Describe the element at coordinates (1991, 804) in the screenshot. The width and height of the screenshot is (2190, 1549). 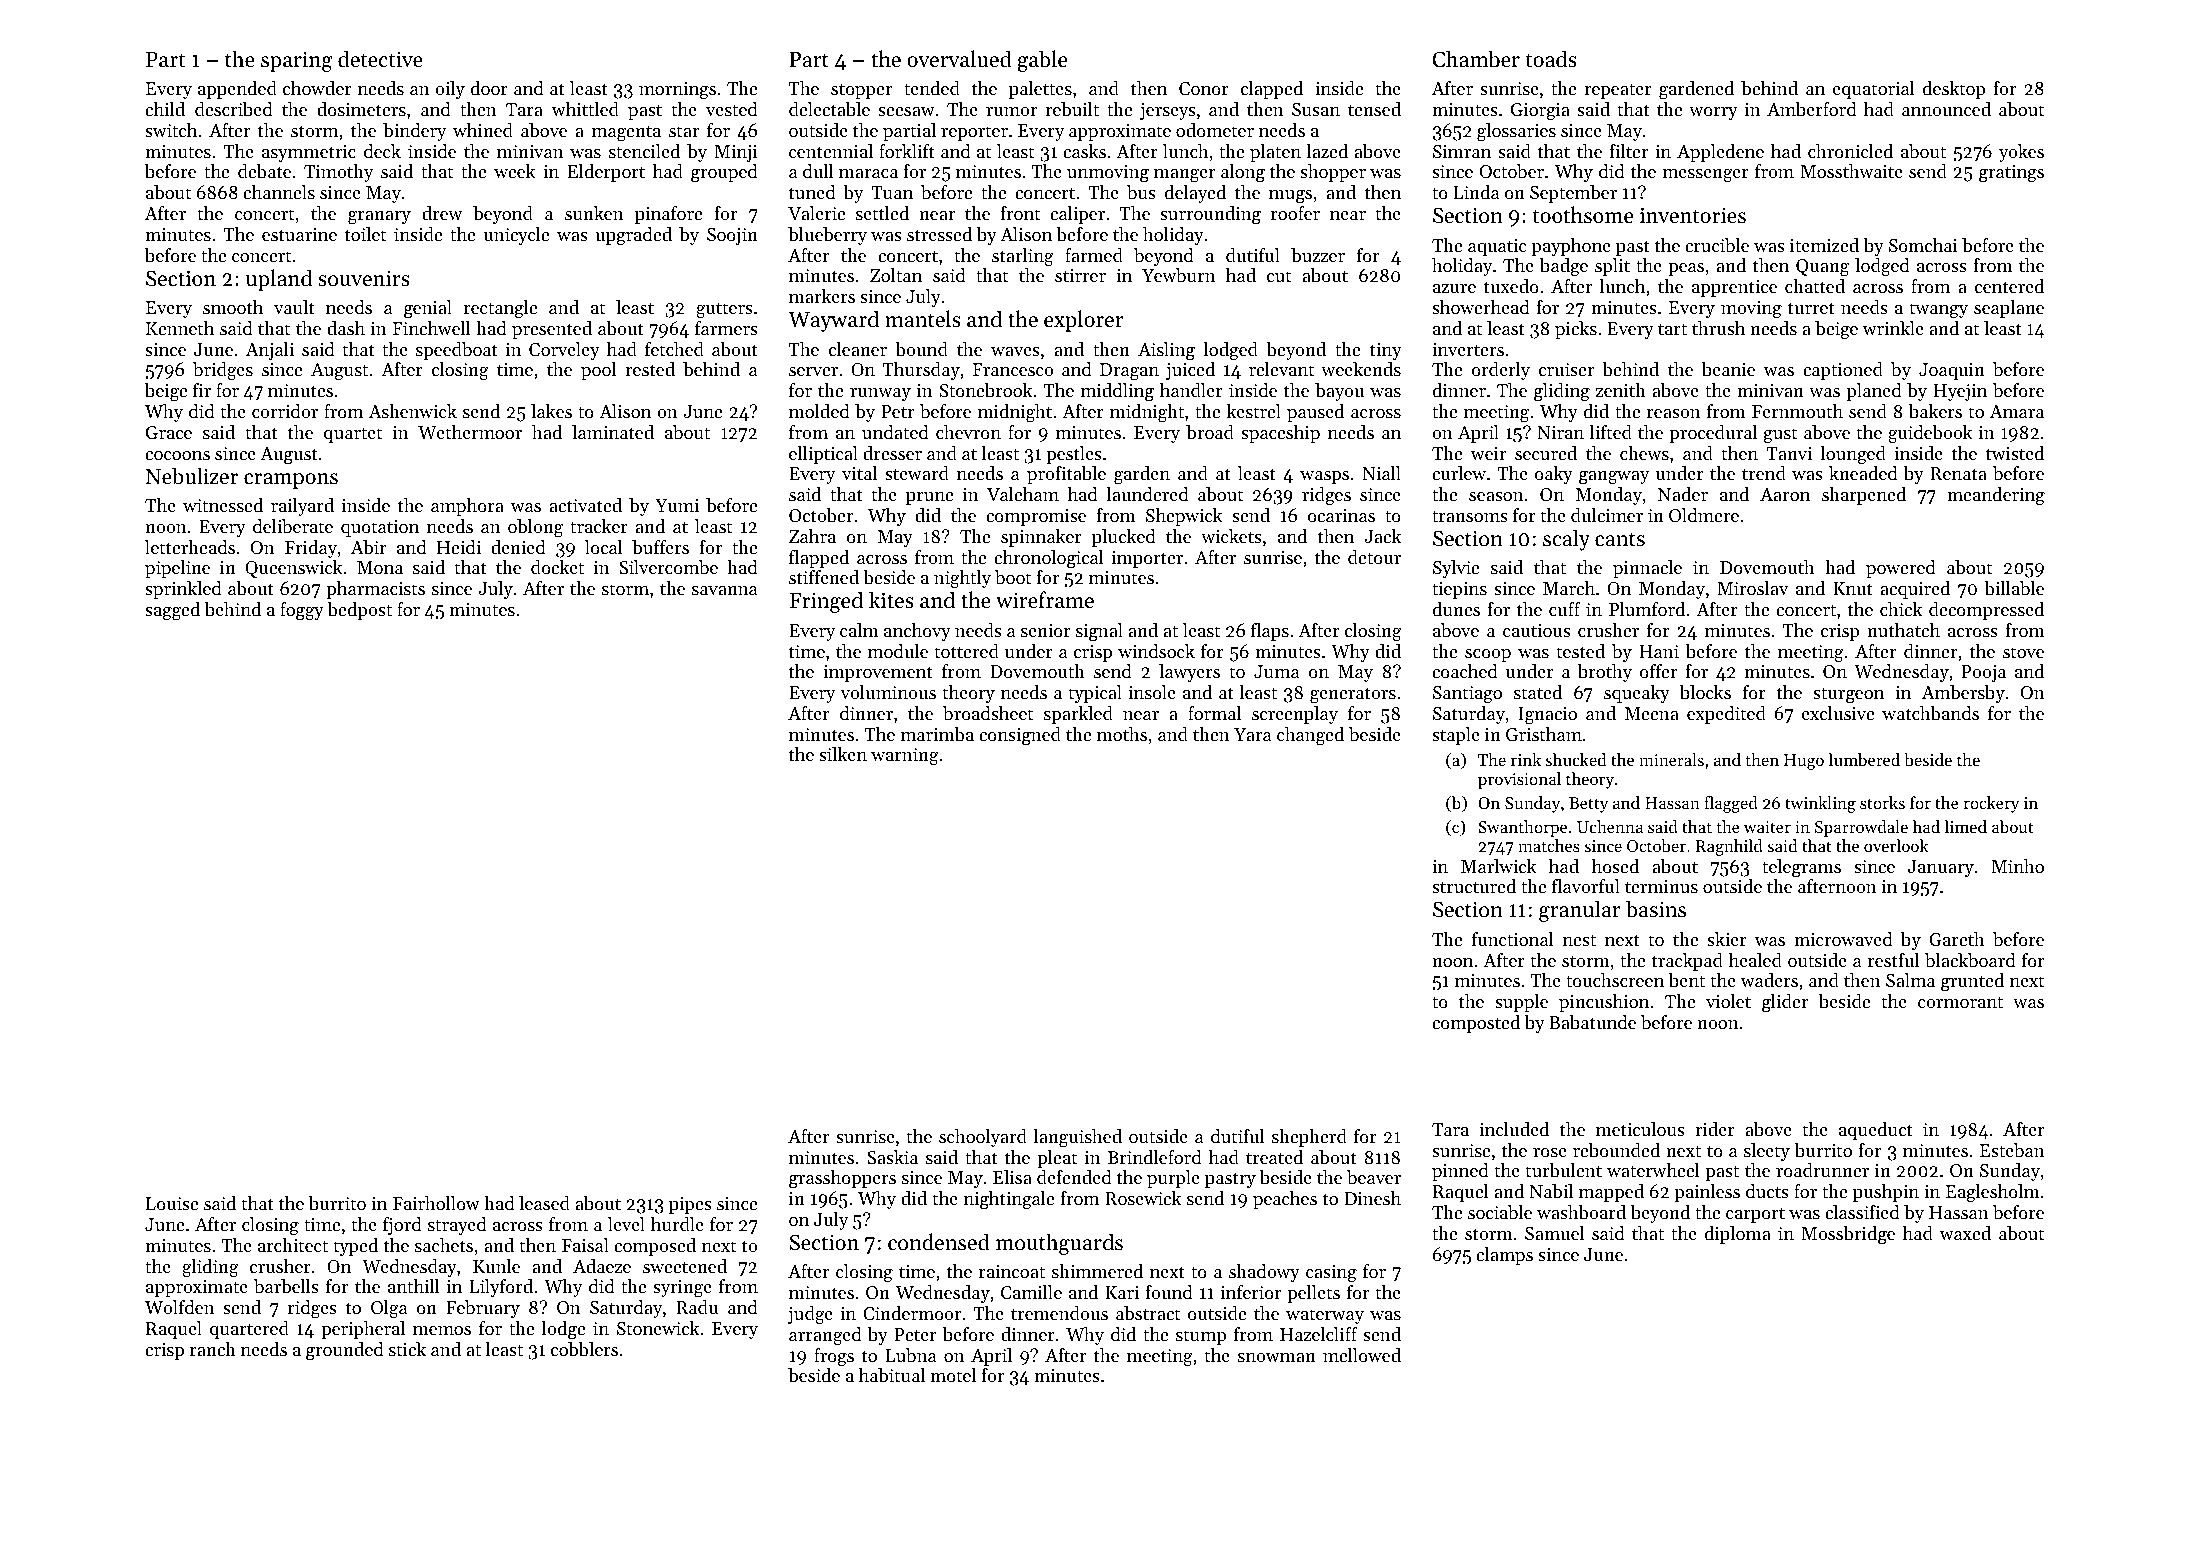
I see `rockery` at that location.
